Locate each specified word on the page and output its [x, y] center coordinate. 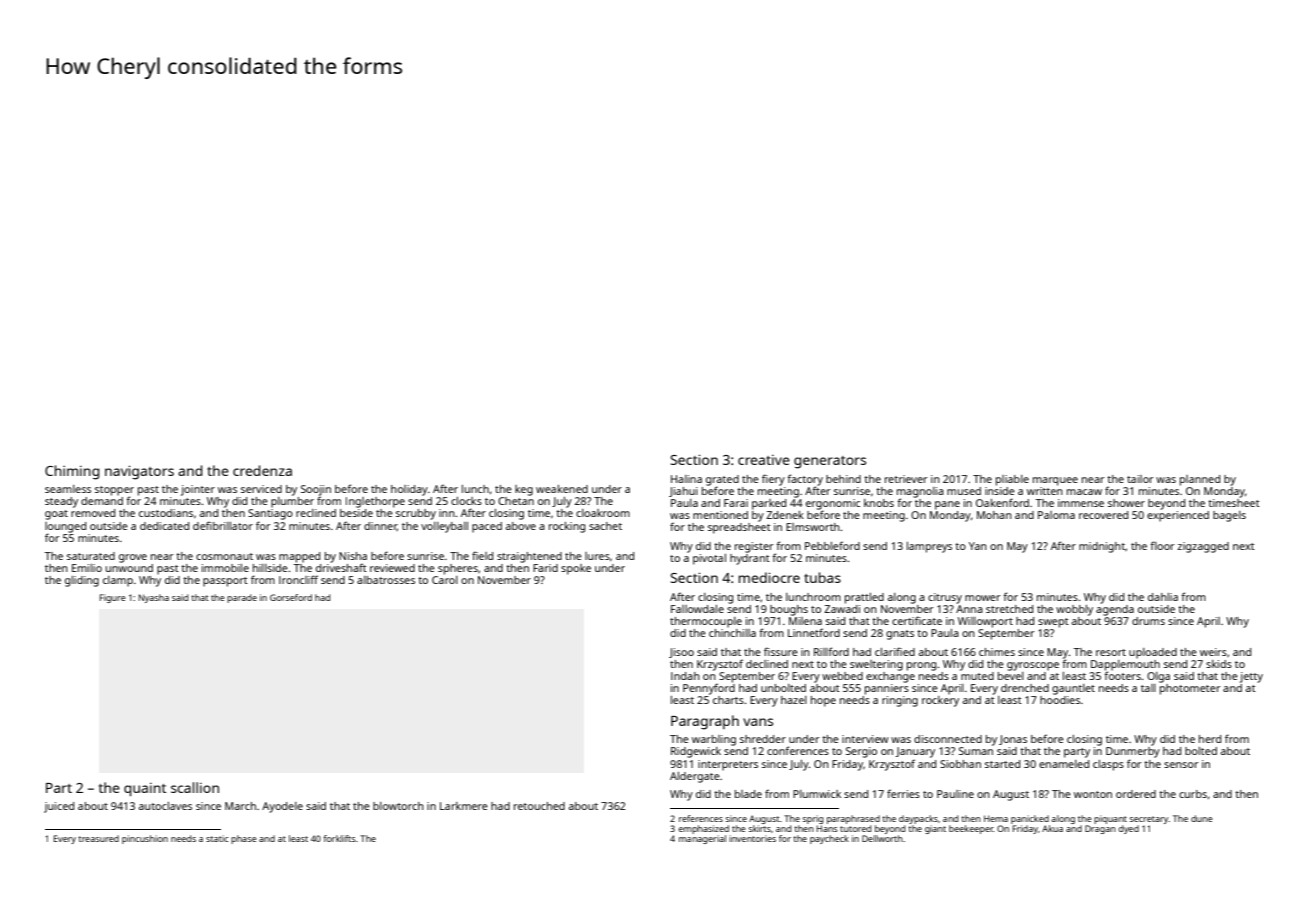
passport [225, 582]
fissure [781, 651]
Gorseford [291, 597]
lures [597, 556]
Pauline [955, 794]
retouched [539, 806]
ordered [1136, 794]
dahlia [1163, 597]
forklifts [339, 838]
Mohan [994, 515]
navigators [139, 472]
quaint [145, 789]
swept [1053, 623]
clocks [466, 501]
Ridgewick [696, 752]
